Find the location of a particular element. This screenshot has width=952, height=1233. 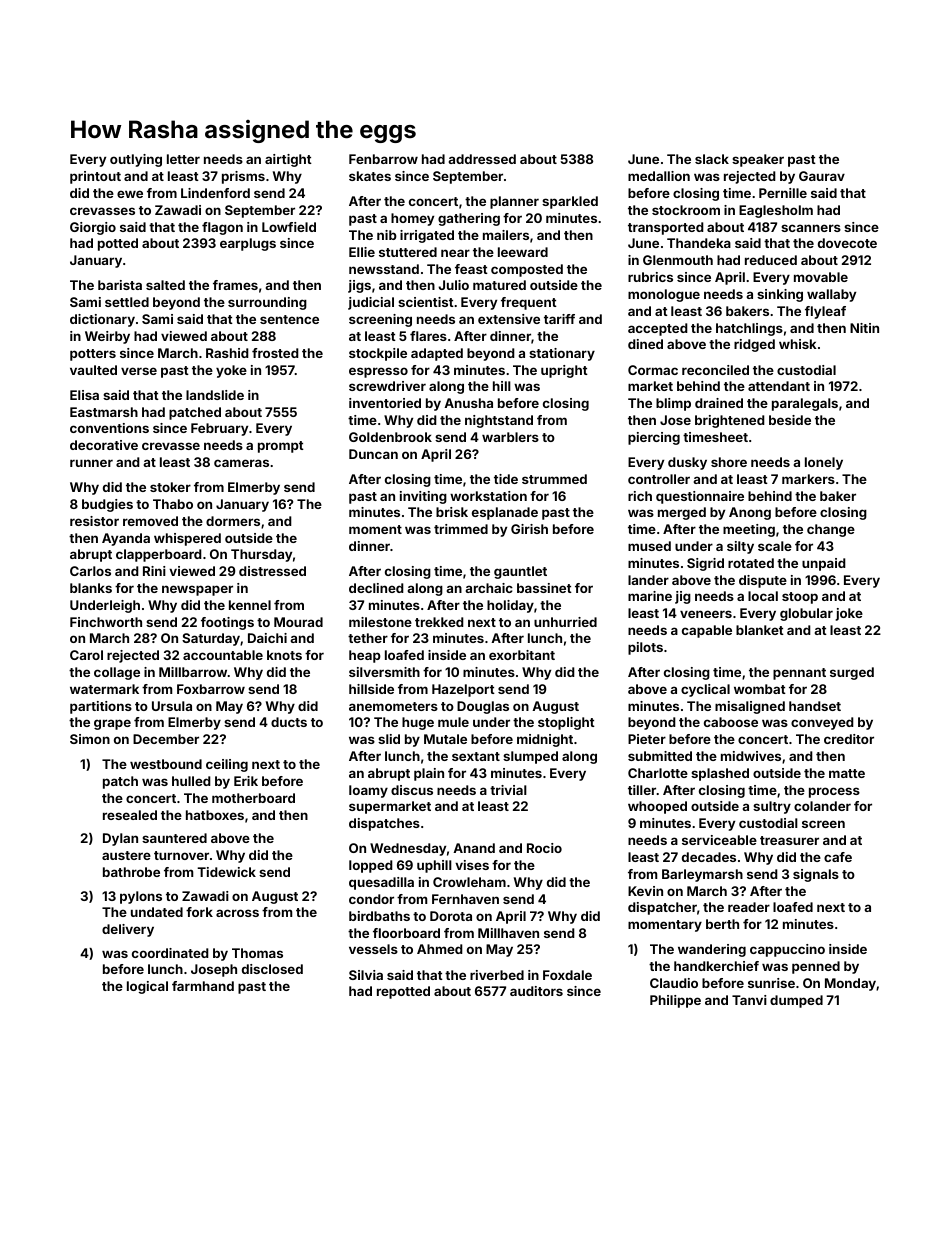

mule is located at coordinates (453, 722).
